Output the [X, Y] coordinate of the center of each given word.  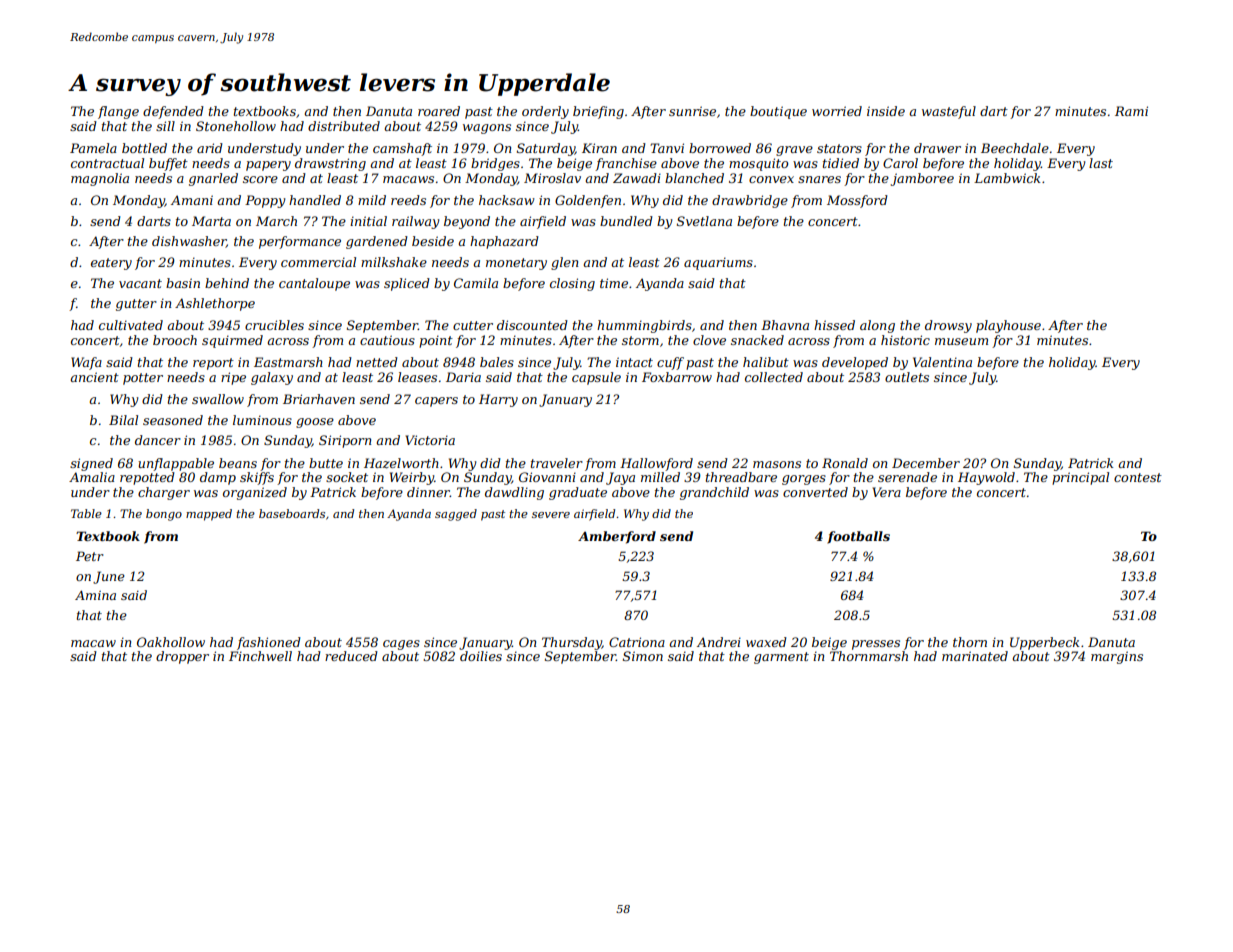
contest [1138, 477]
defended [173, 112]
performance [300, 242]
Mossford [857, 201]
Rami [1131, 111]
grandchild [714, 493]
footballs [858, 537]
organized [255, 493]
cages [401, 645]
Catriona [637, 642]
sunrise [692, 111]
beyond [467, 222]
